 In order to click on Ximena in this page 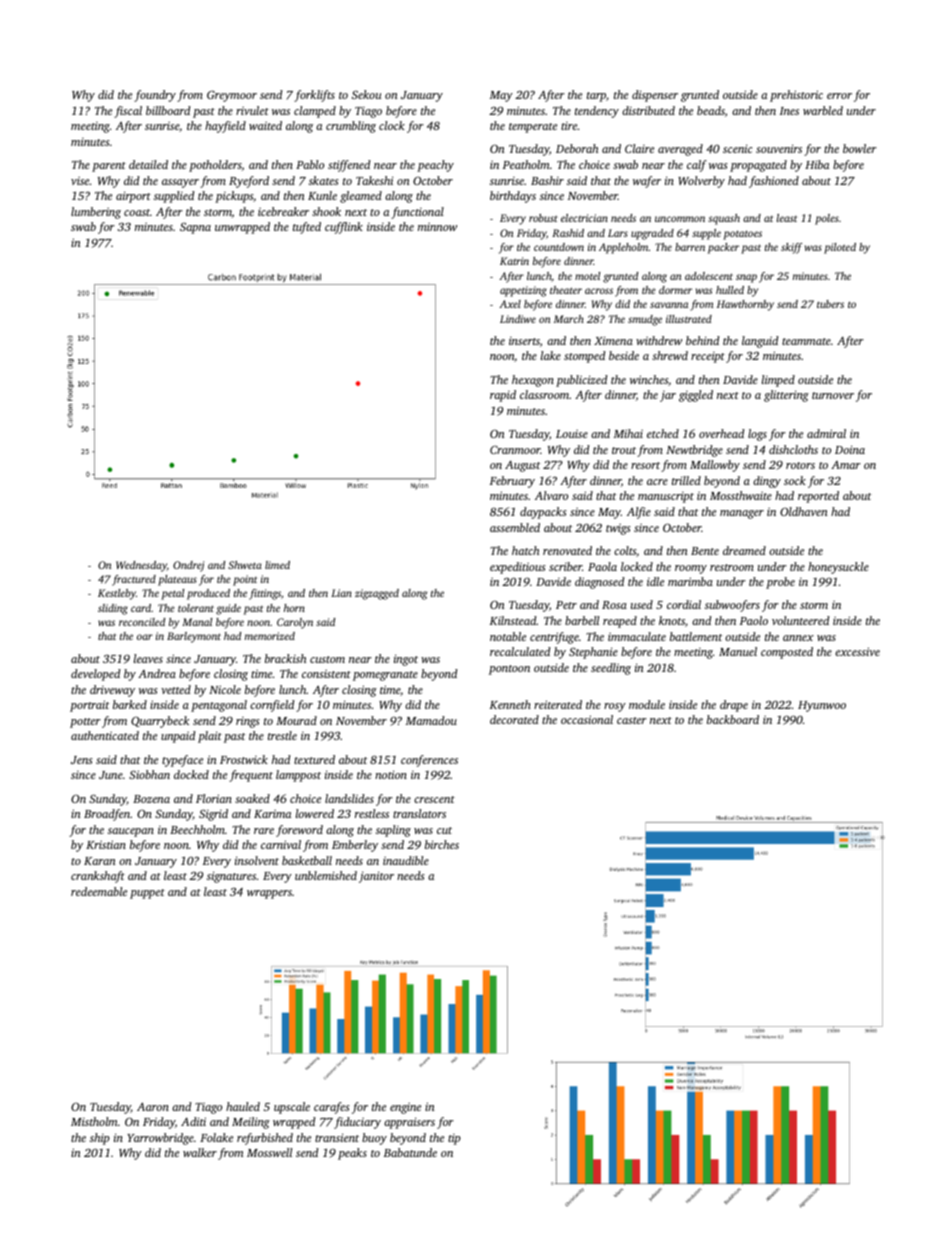, I will do `click(613, 340)`.
